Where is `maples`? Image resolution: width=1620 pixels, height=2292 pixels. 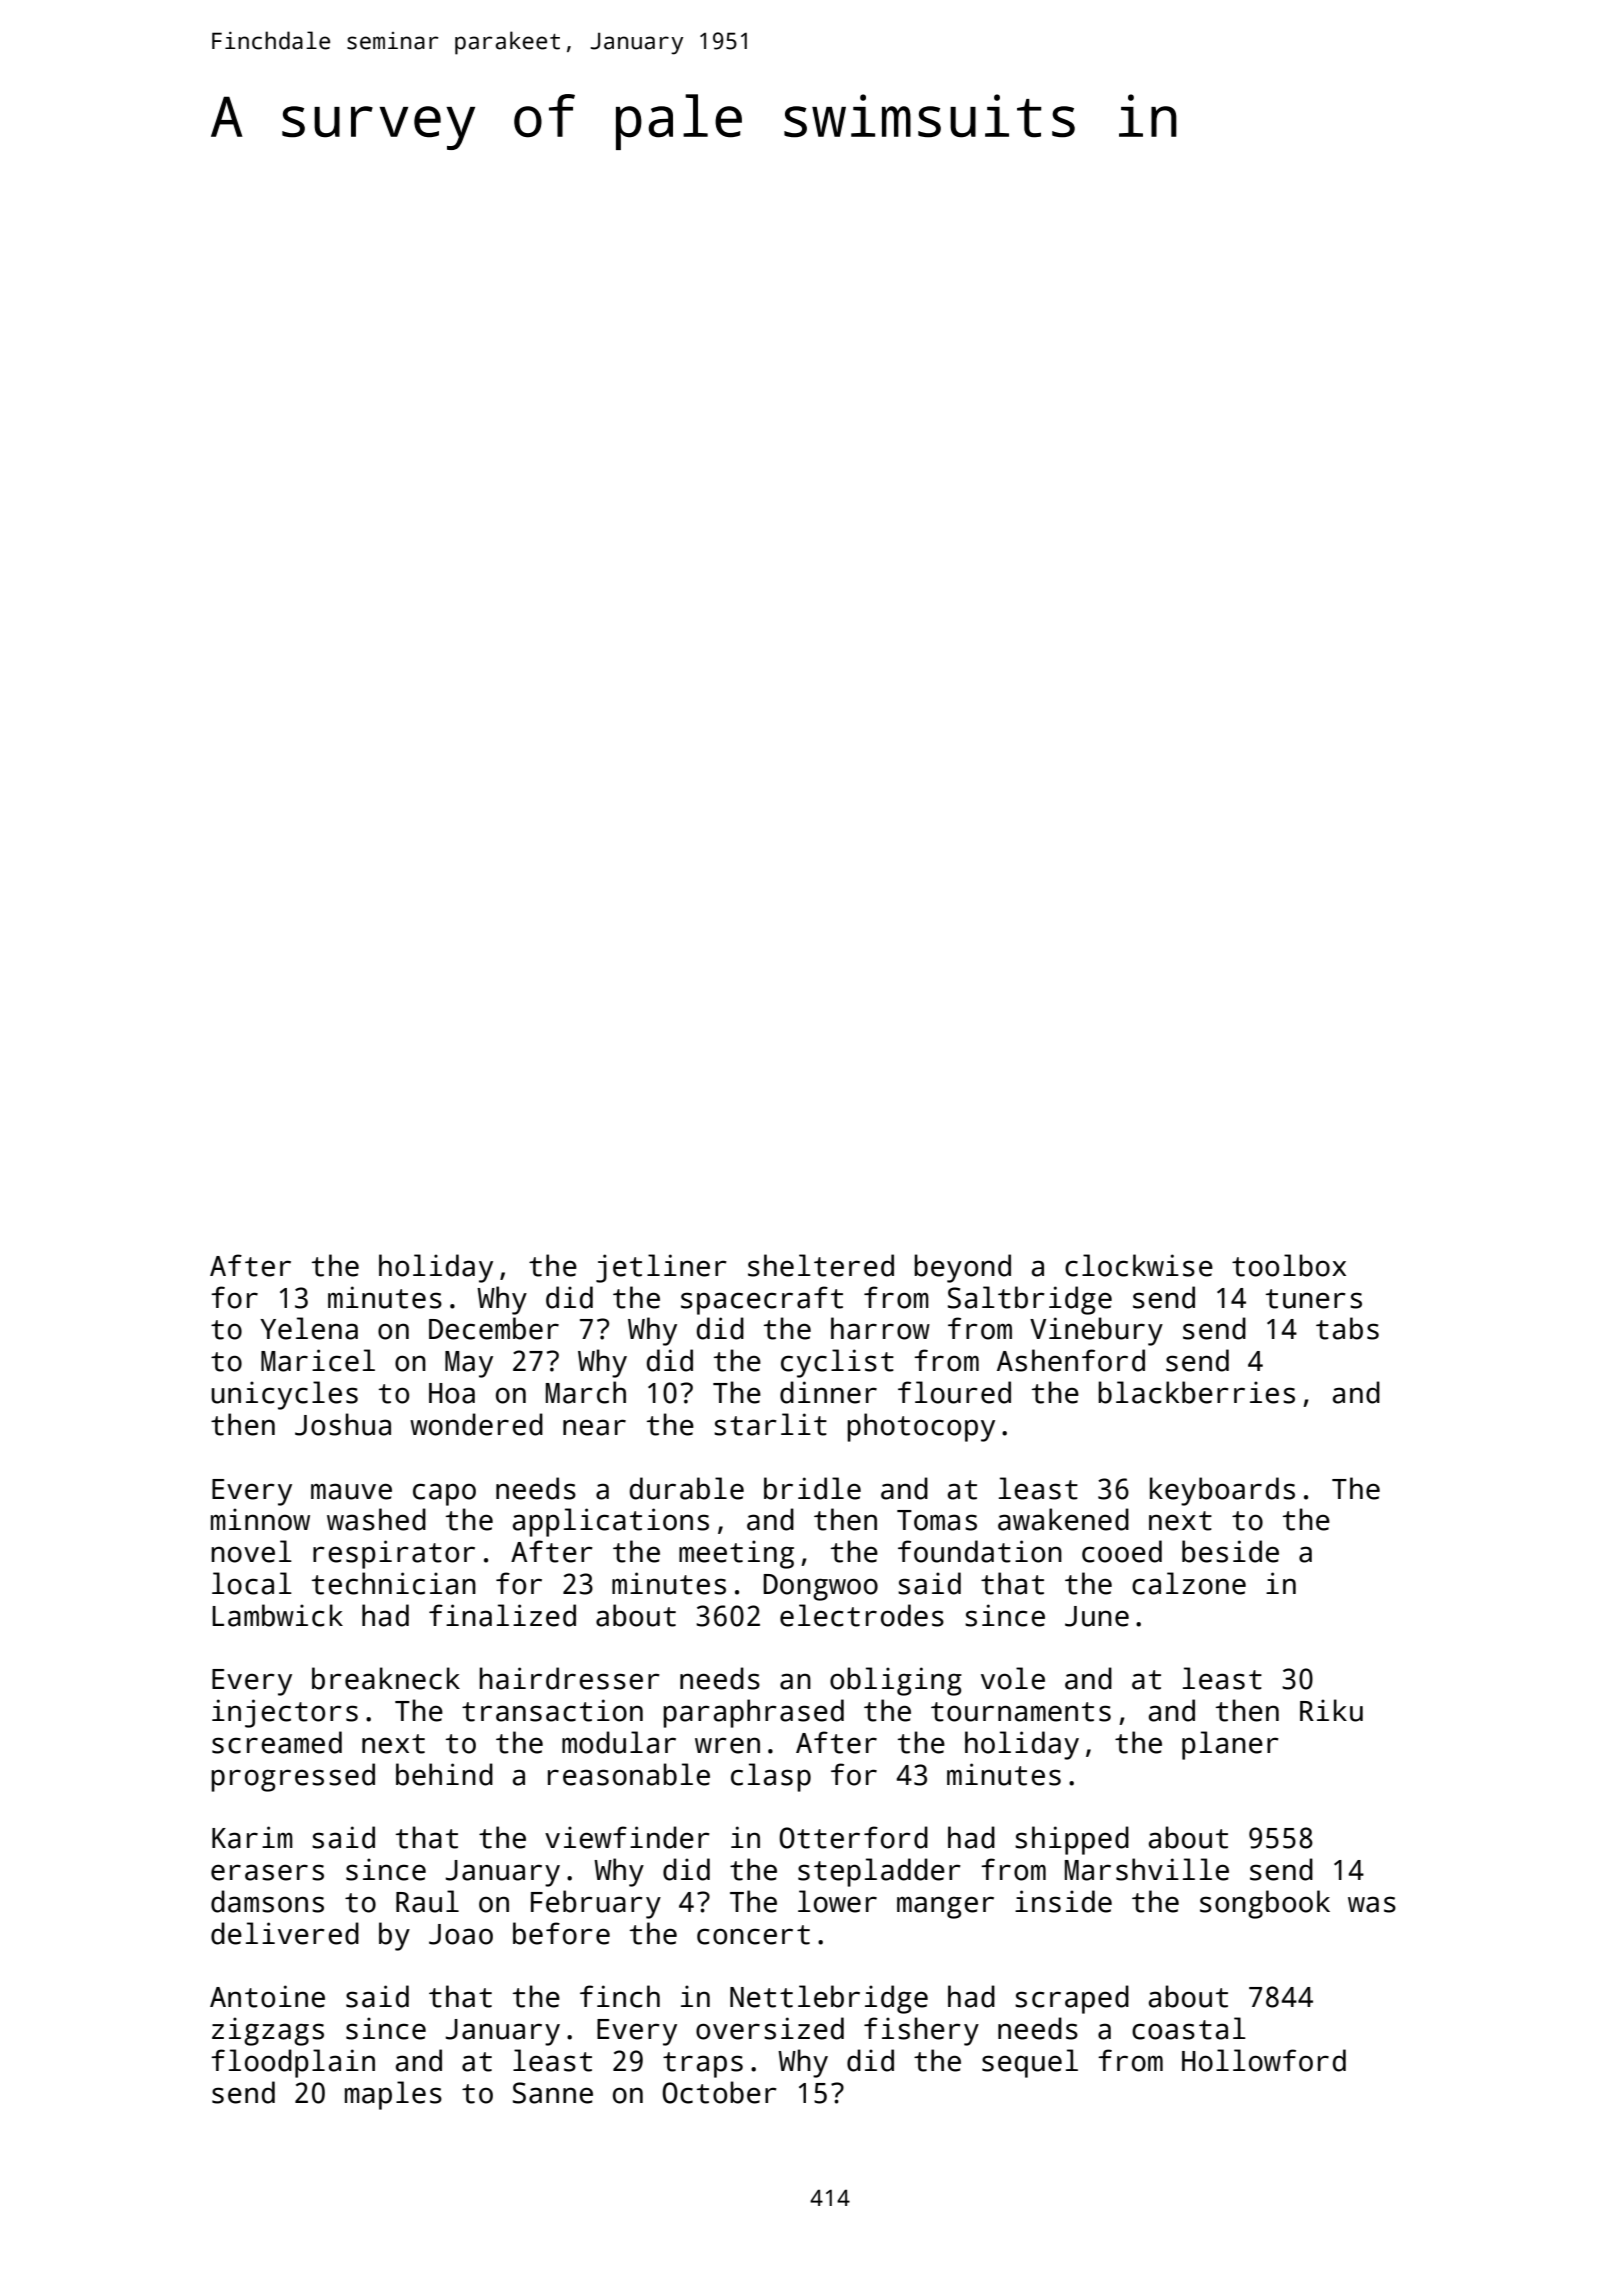 maples is located at coordinates (393, 2095).
